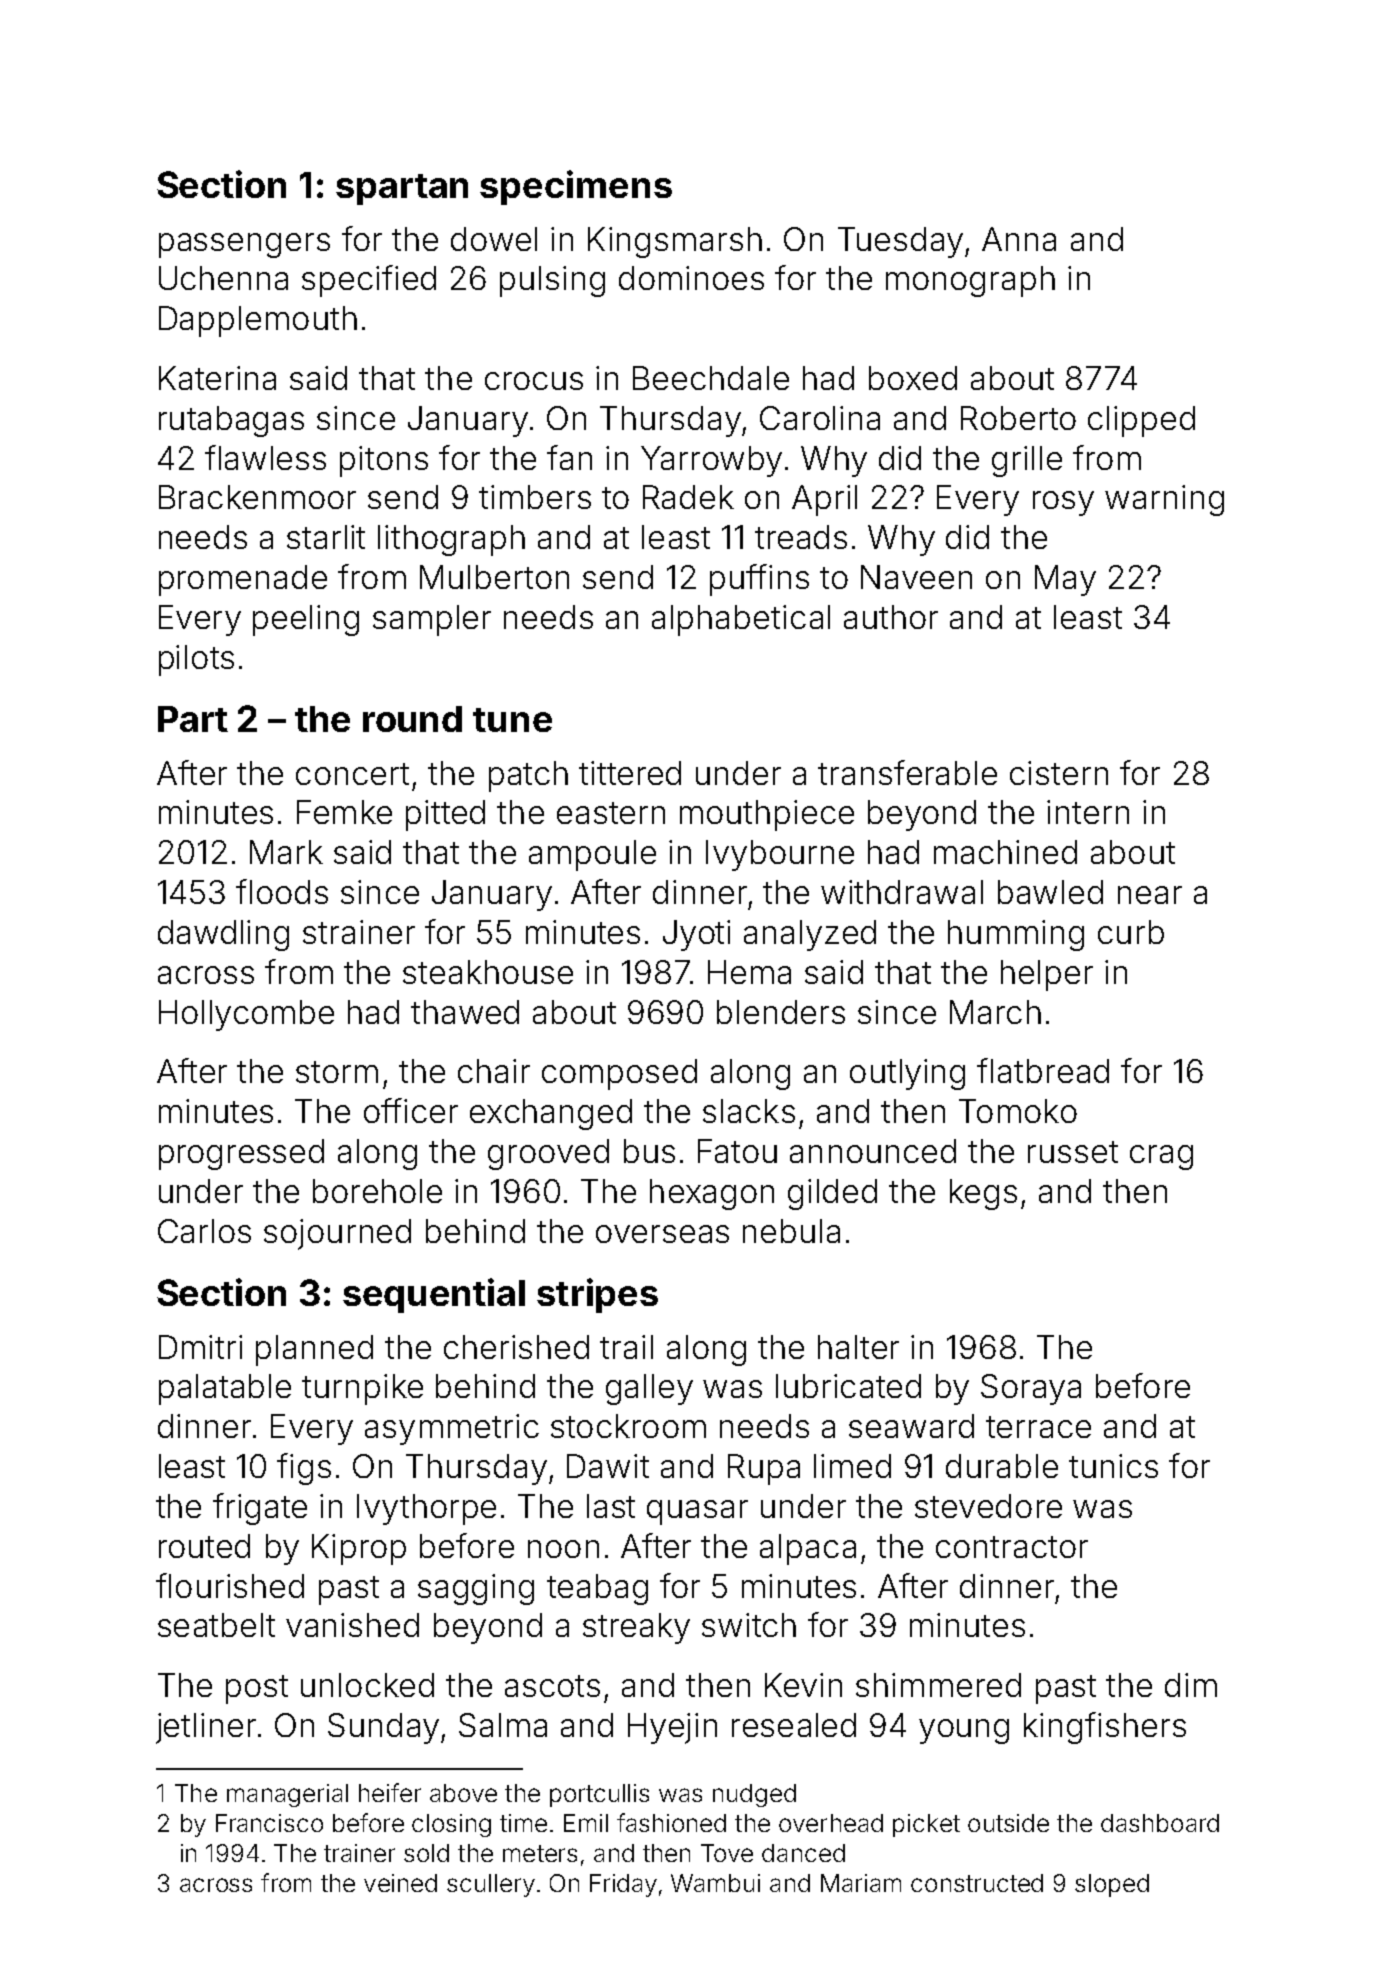 This page has height=1969, width=1386. What do you see at coordinates (983, 1194) in the page?
I see `kegs` at bounding box center [983, 1194].
